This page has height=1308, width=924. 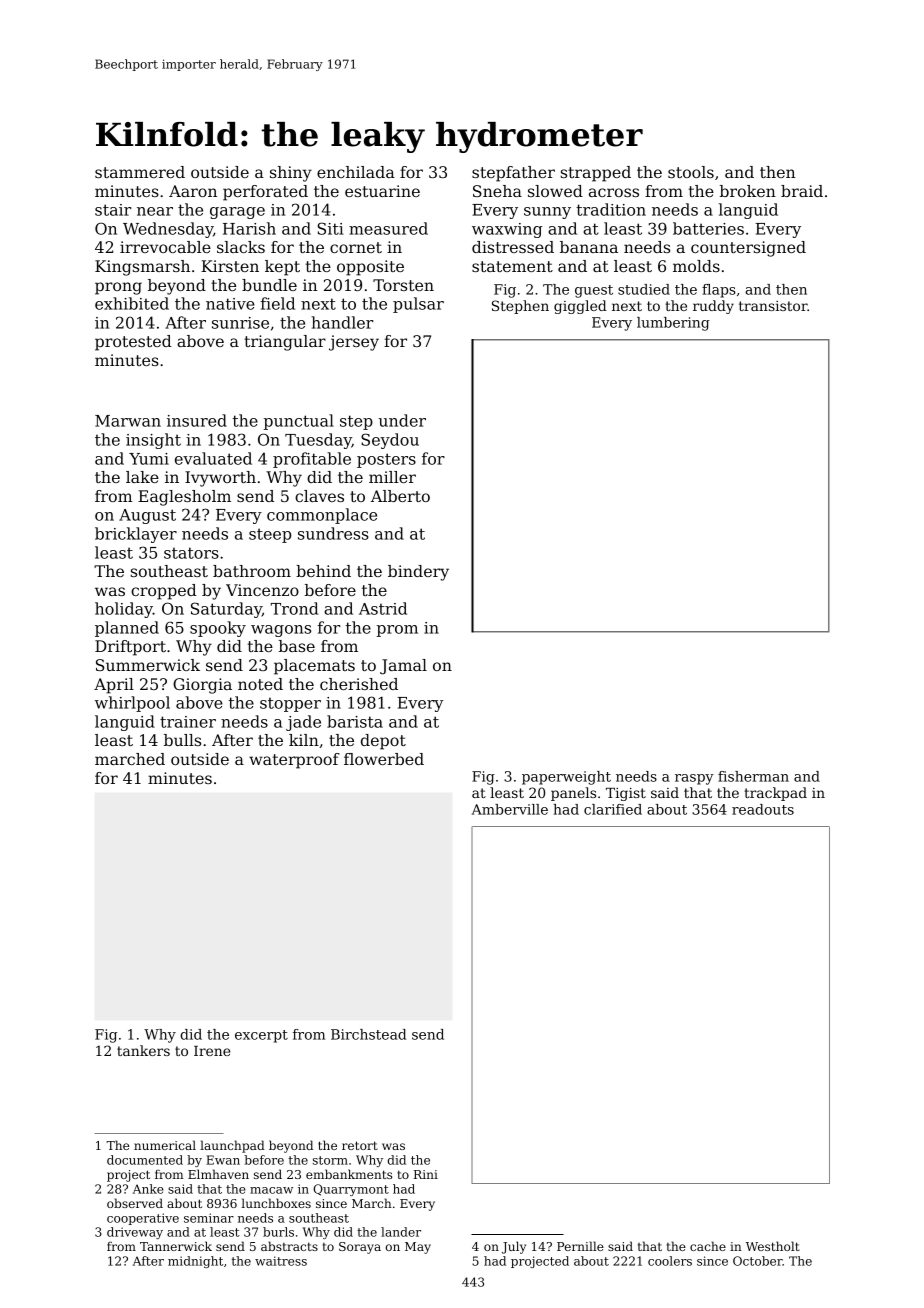 I want to click on stammered, so click(x=140, y=172).
